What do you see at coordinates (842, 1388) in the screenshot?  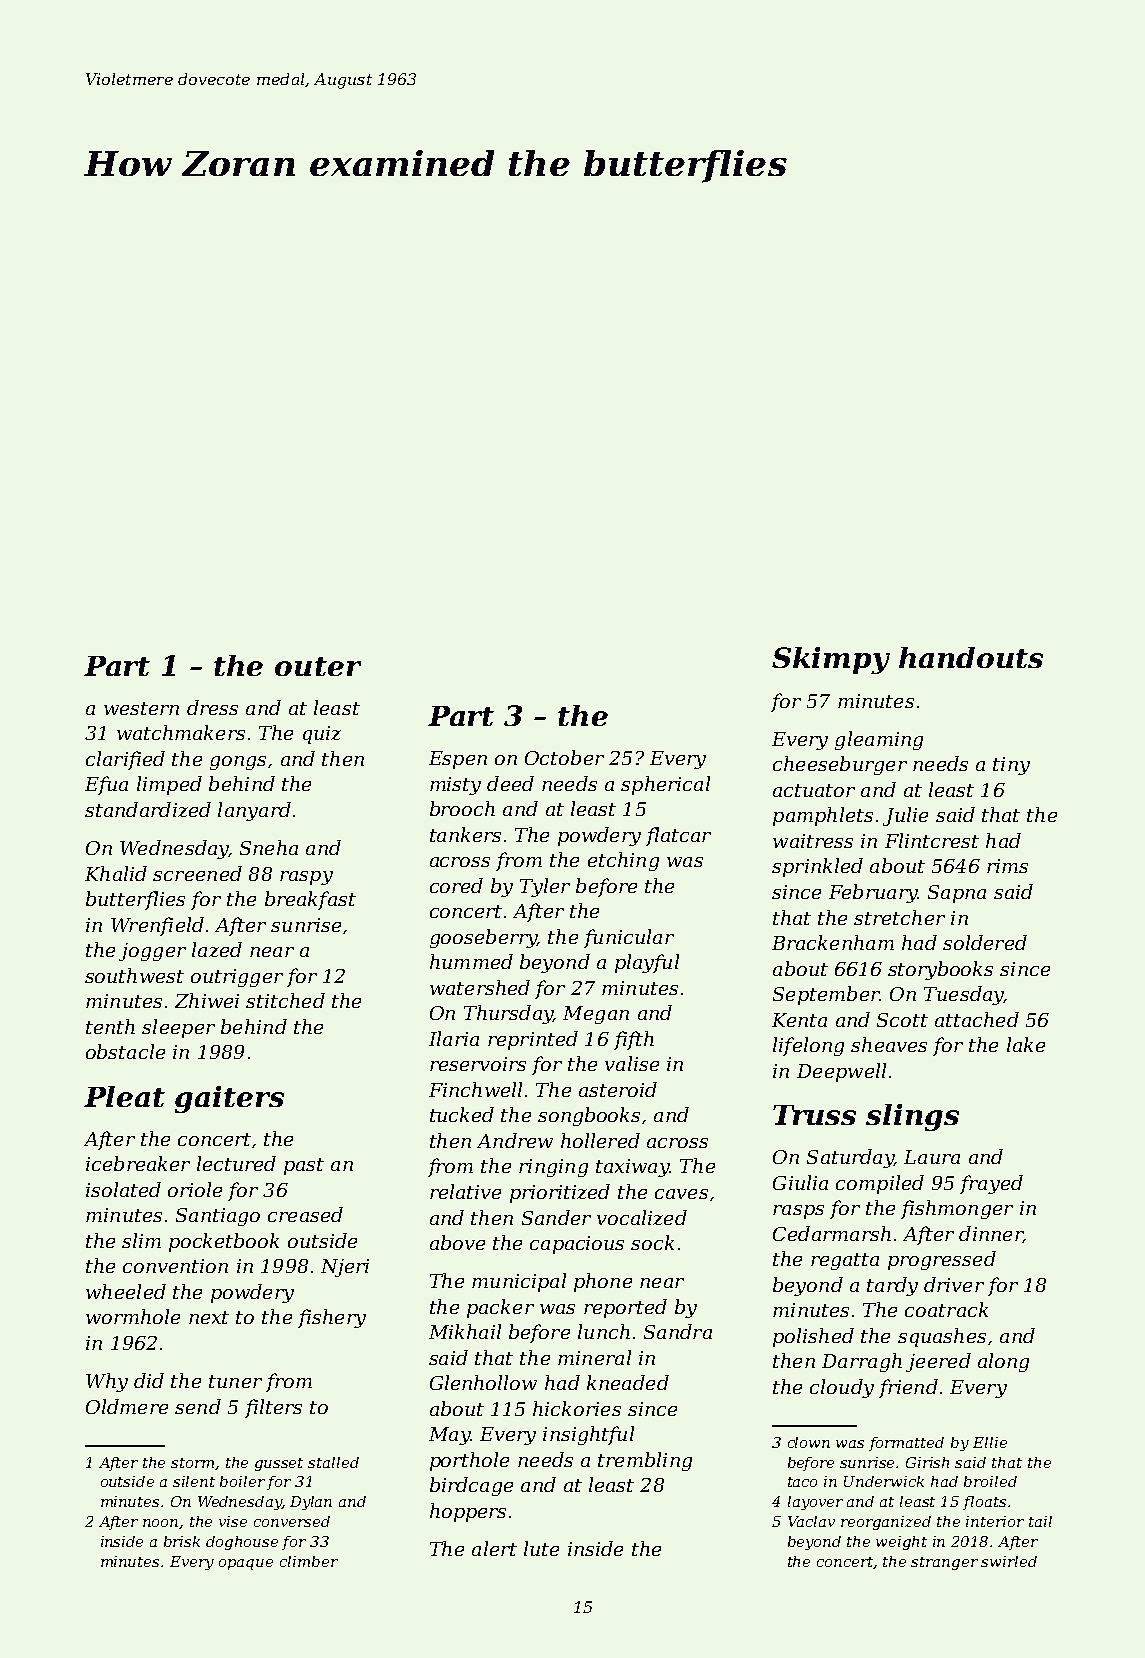 I see `cloudy` at bounding box center [842, 1388].
